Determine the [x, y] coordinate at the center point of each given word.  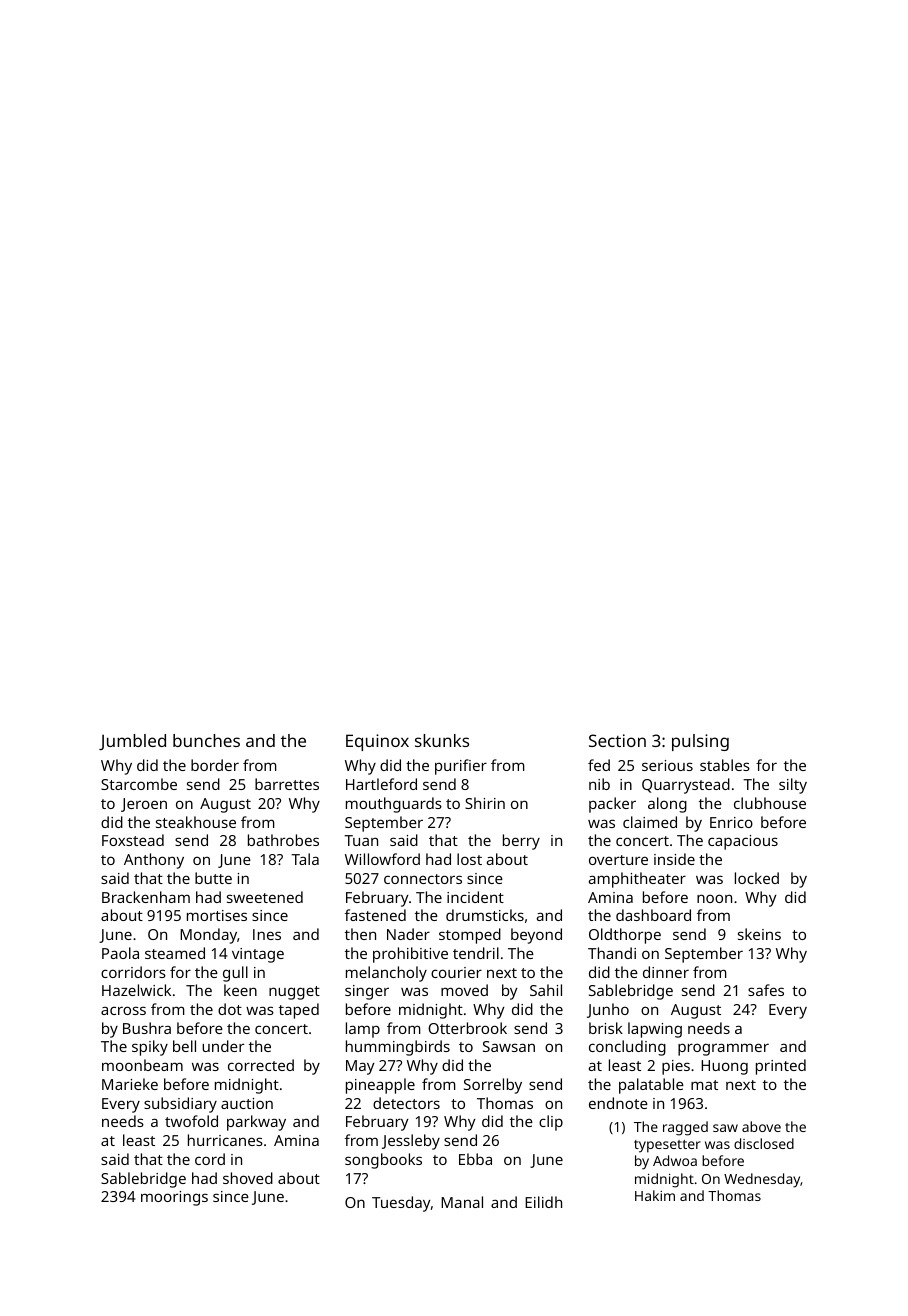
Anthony [154, 861]
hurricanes [225, 1140]
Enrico [731, 822]
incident [475, 897]
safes [766, 990]
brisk [606, 1028]
